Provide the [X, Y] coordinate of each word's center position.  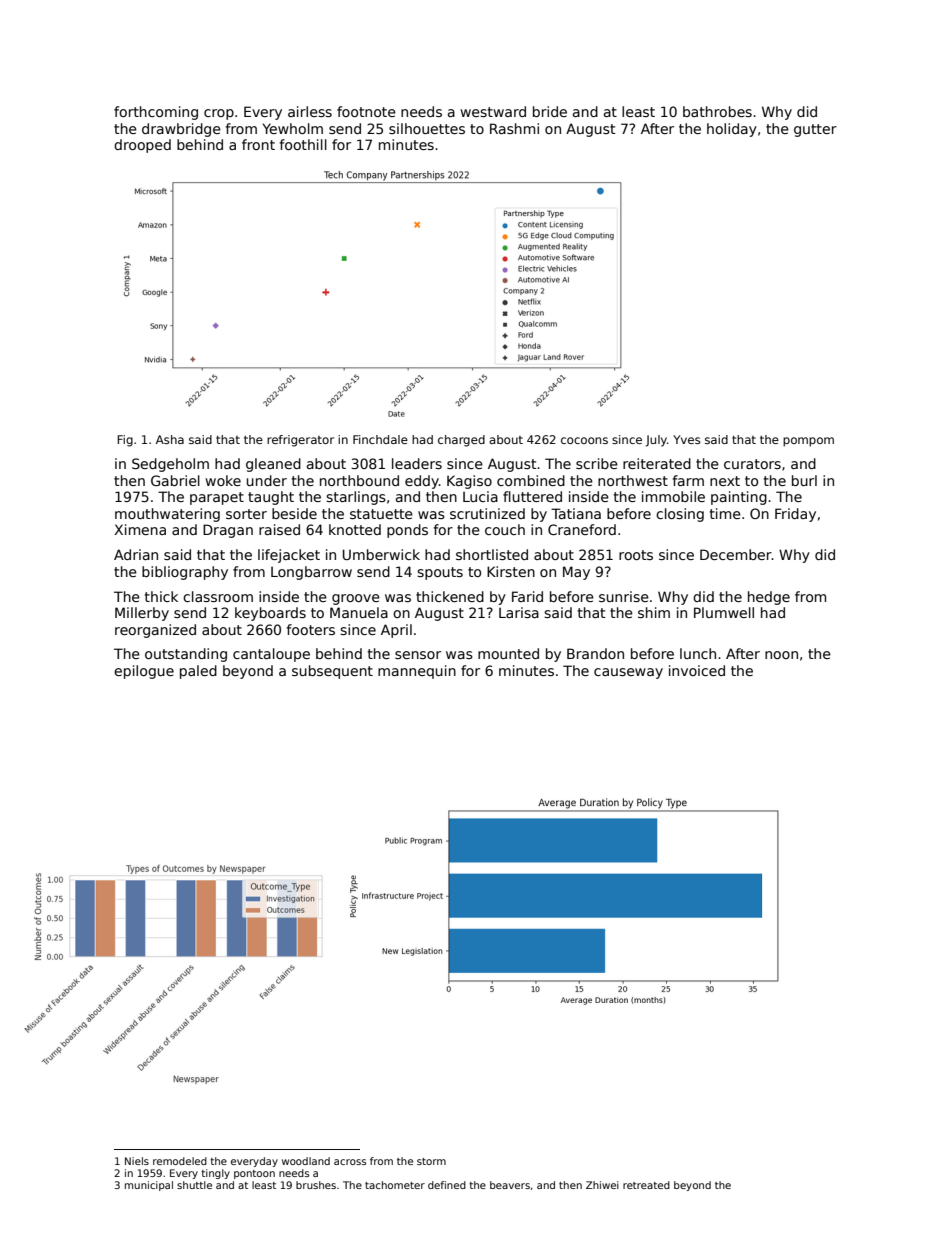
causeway [628, 673]
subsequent [332, 672]
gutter [815, 130]
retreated [646, 1185]
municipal [149, 1186]
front [258, 144]
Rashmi [514, 128]
